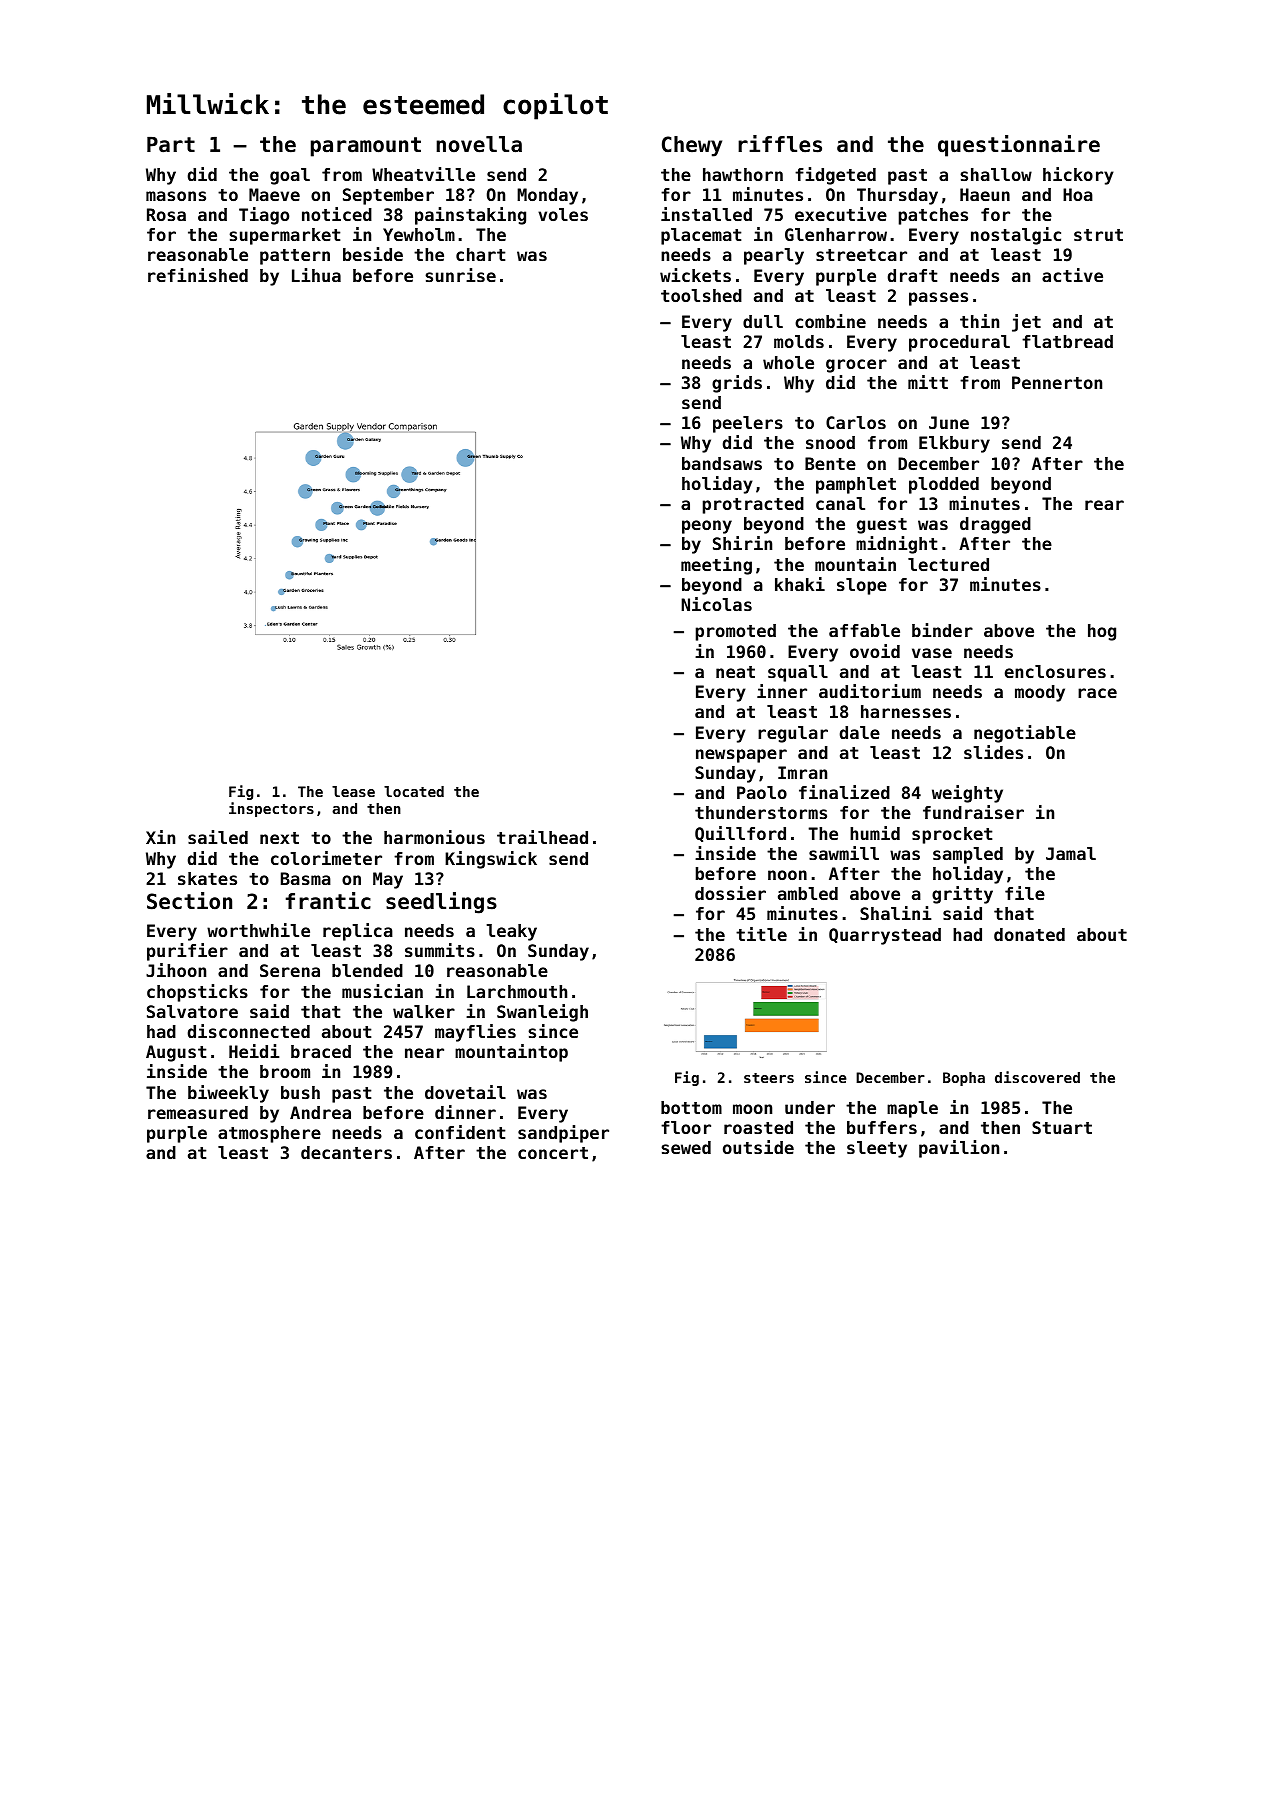 This screenshot has width=1275, height=1803. I want to click on replica, so click(358, 932).
